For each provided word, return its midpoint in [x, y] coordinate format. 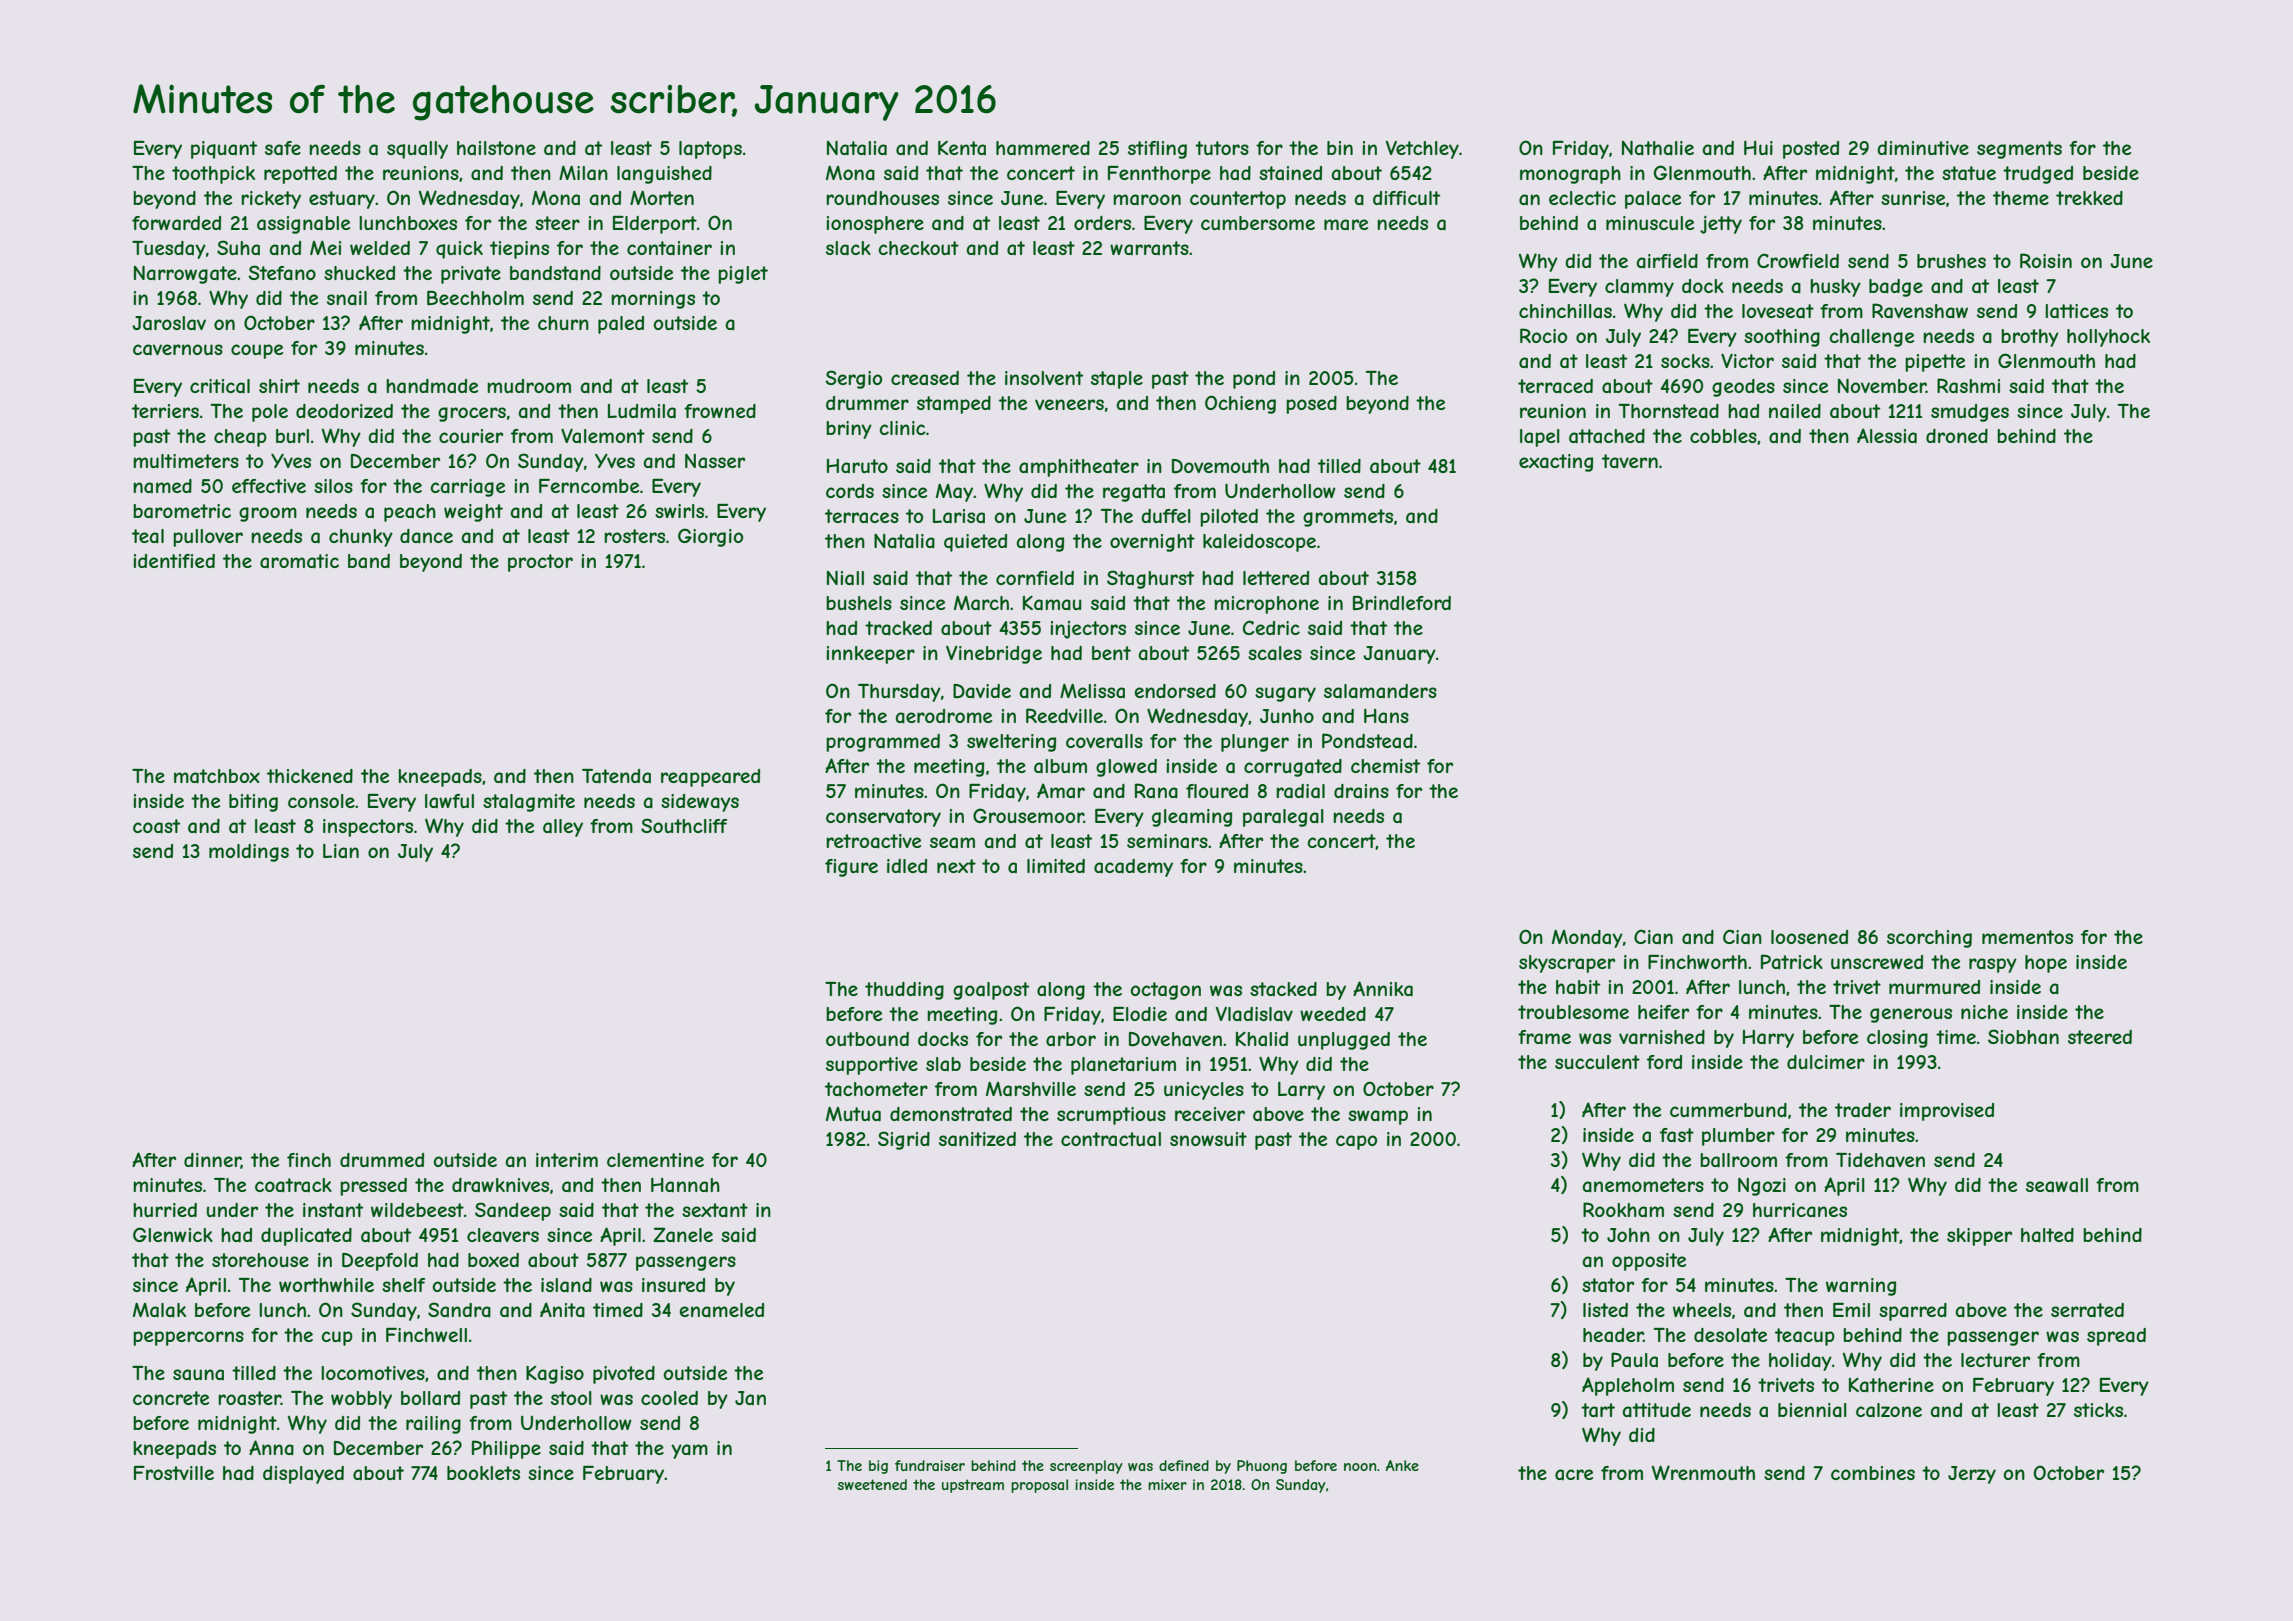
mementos [2027, 937]
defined [1184, 1465]
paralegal [1283, 818]
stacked [1283, 989]
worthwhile [326, 1285]
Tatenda [616, 776]
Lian [341, 851]
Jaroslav [169, 323]
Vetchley [1422, 150]
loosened [1809, 937]
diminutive [1923, 148]
